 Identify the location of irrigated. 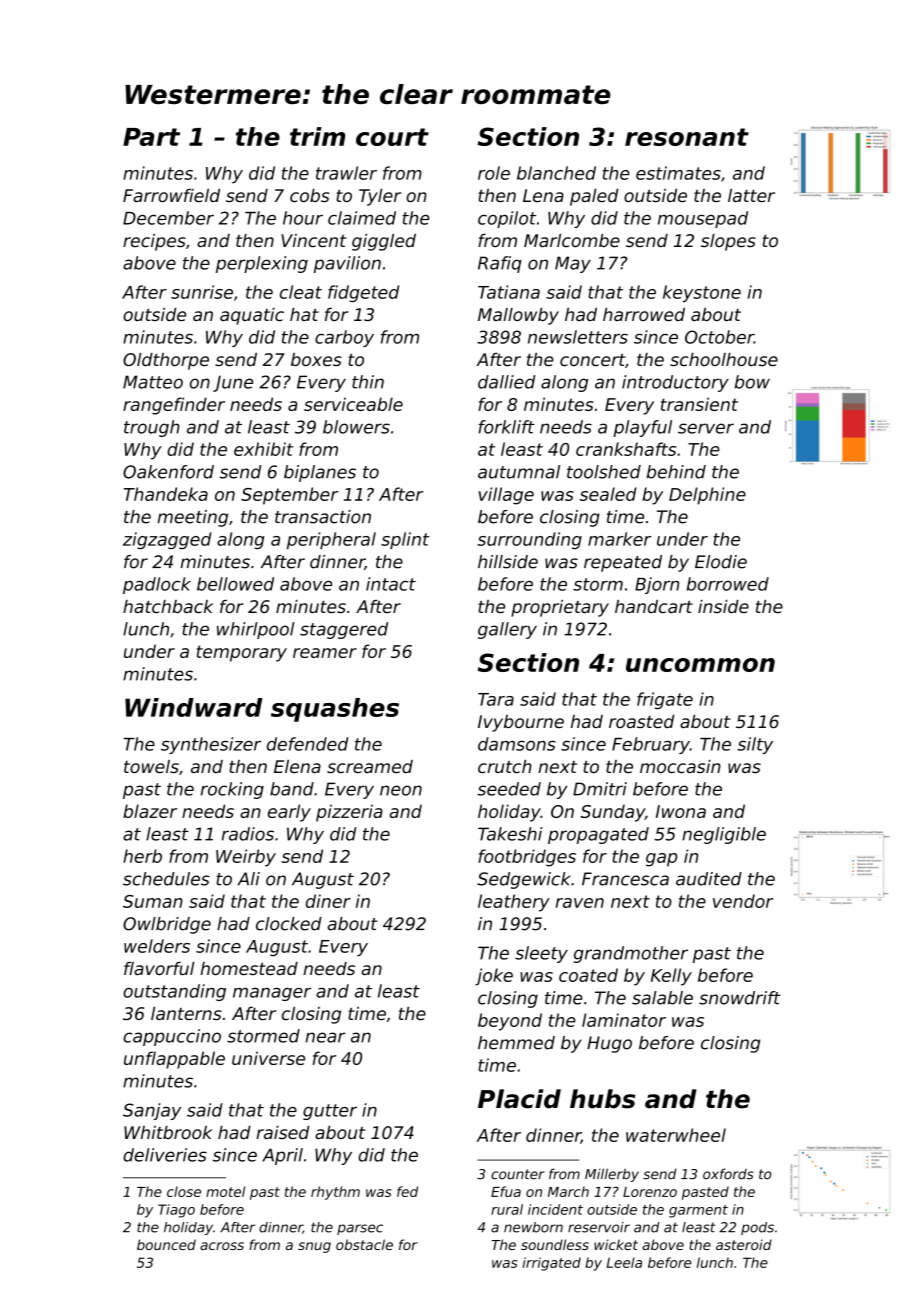
(552, 1264).
